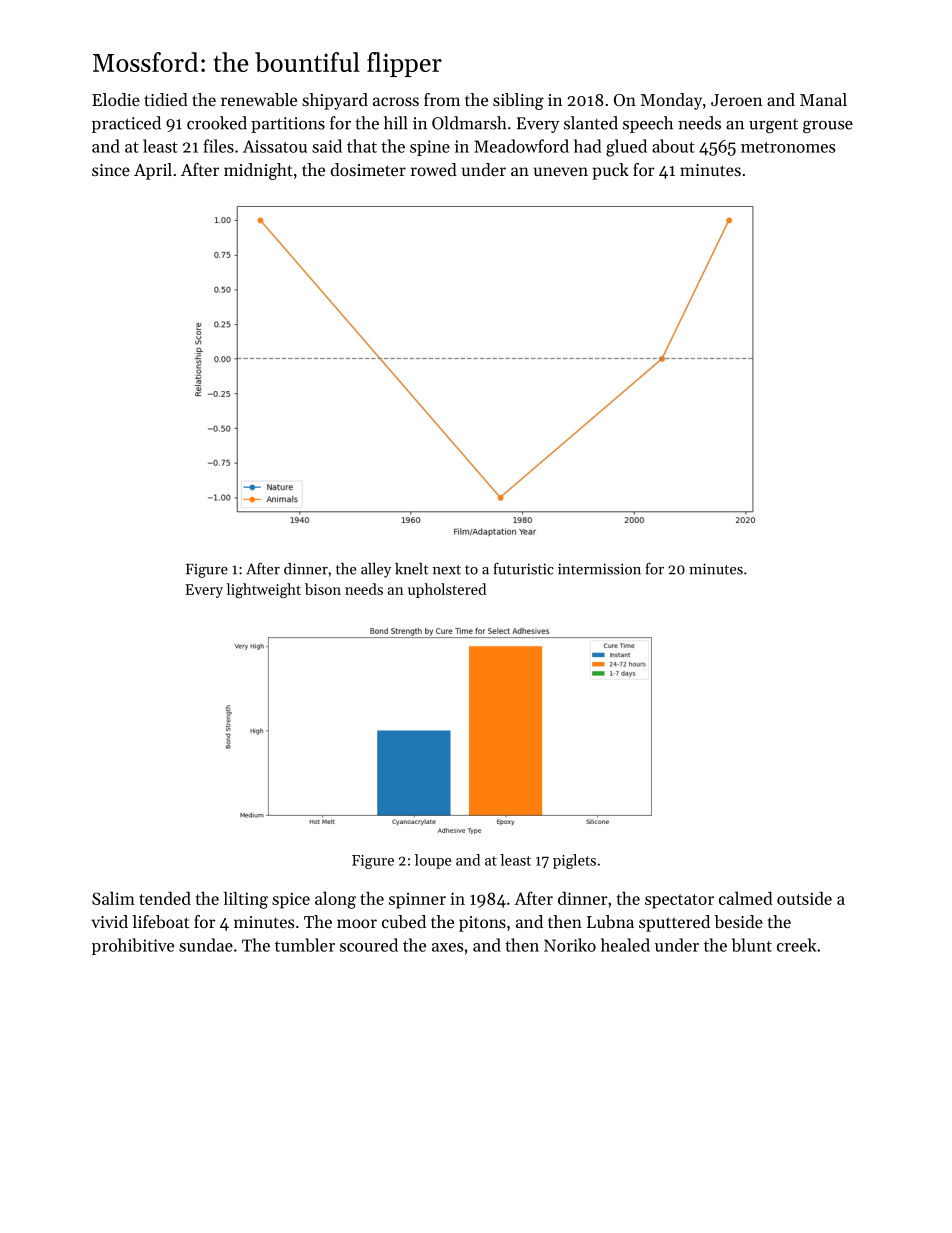  Describe the element at coordinates (442, 99) in the page. I see `from` at that location.
